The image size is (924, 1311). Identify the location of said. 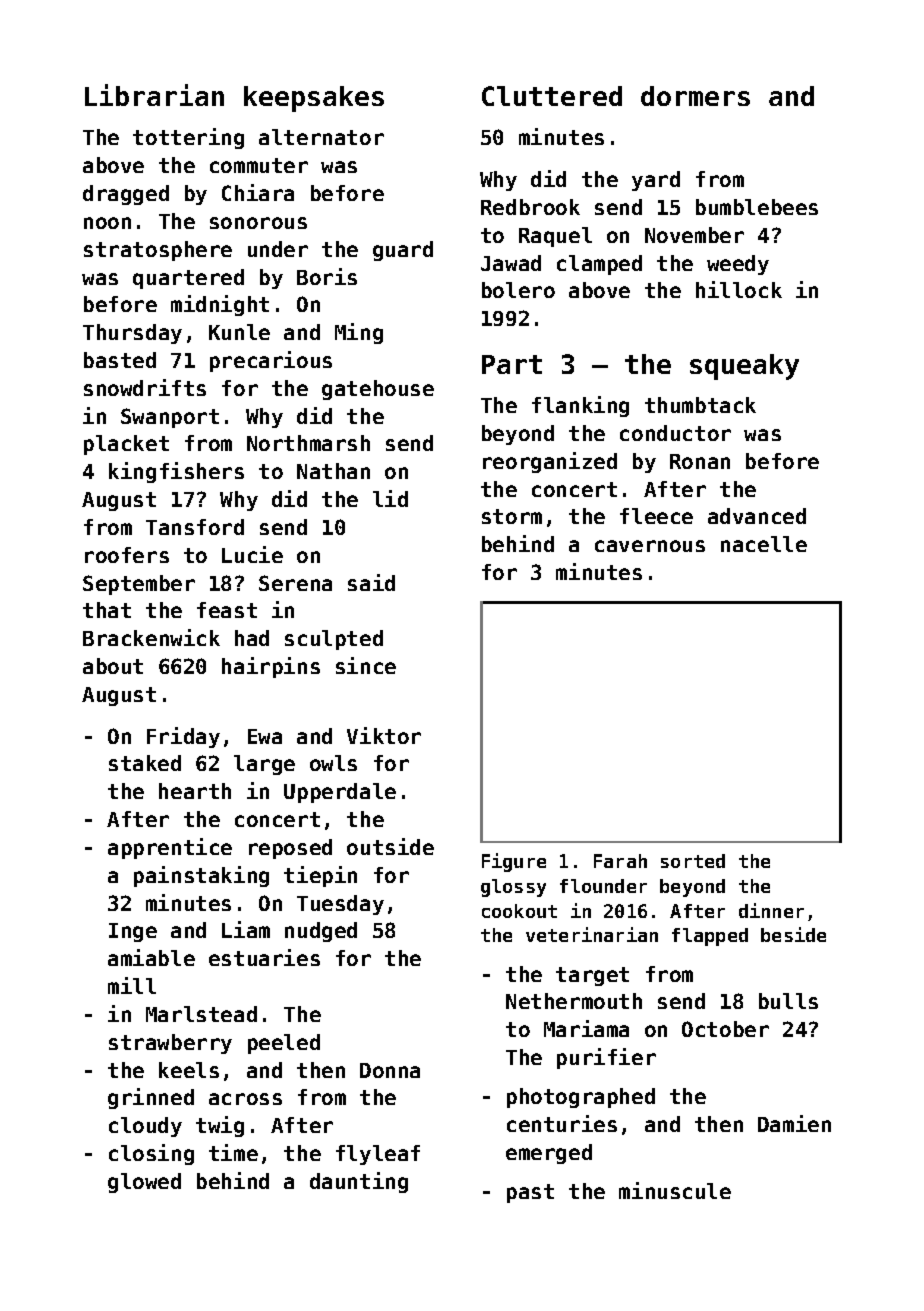
(371, 582).
